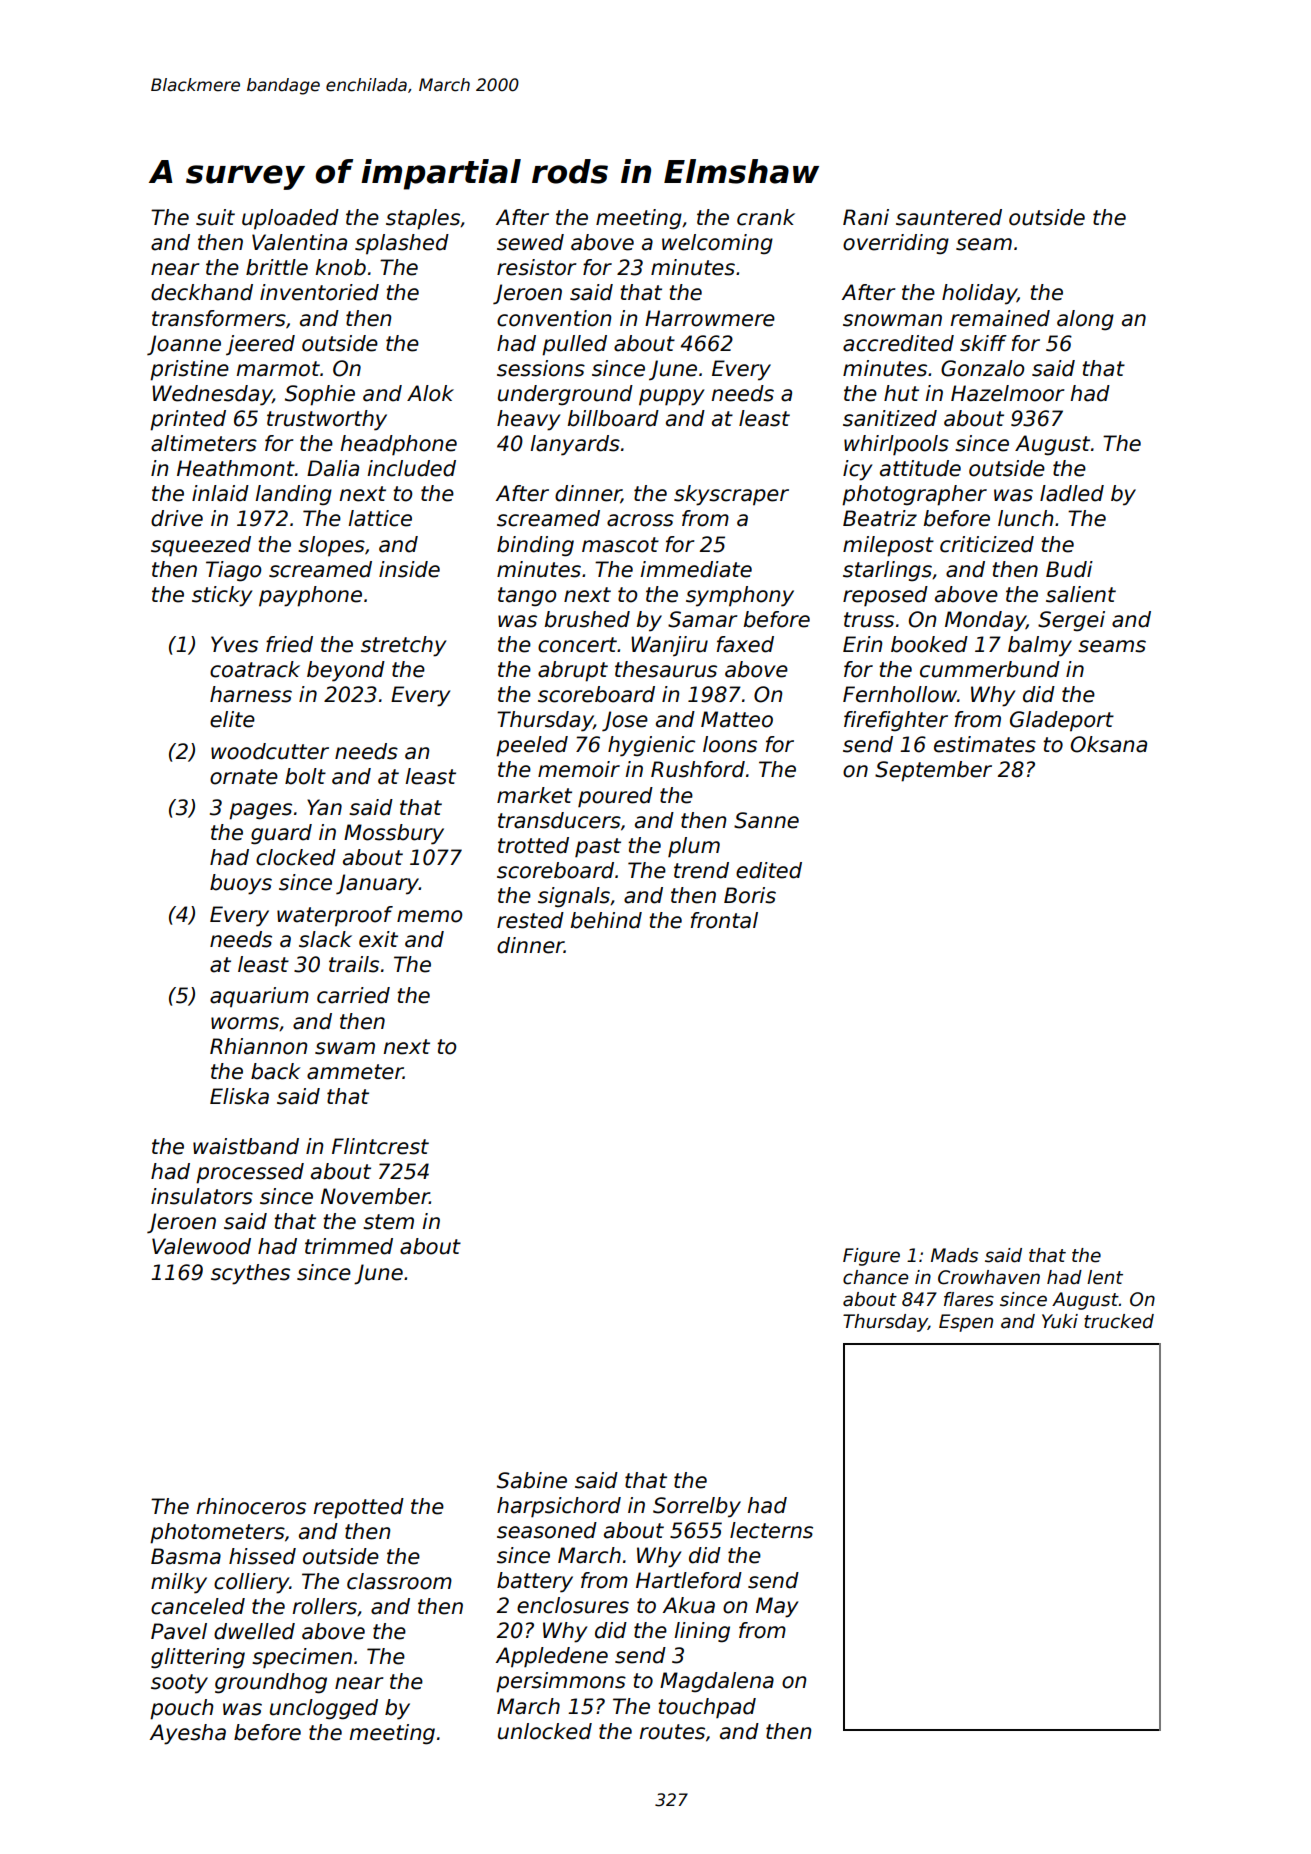 This screenshot has height=1854, width=1311. Describe the element at coordinates (533, 845) in the screenshot. I see `trotted` at that location.
